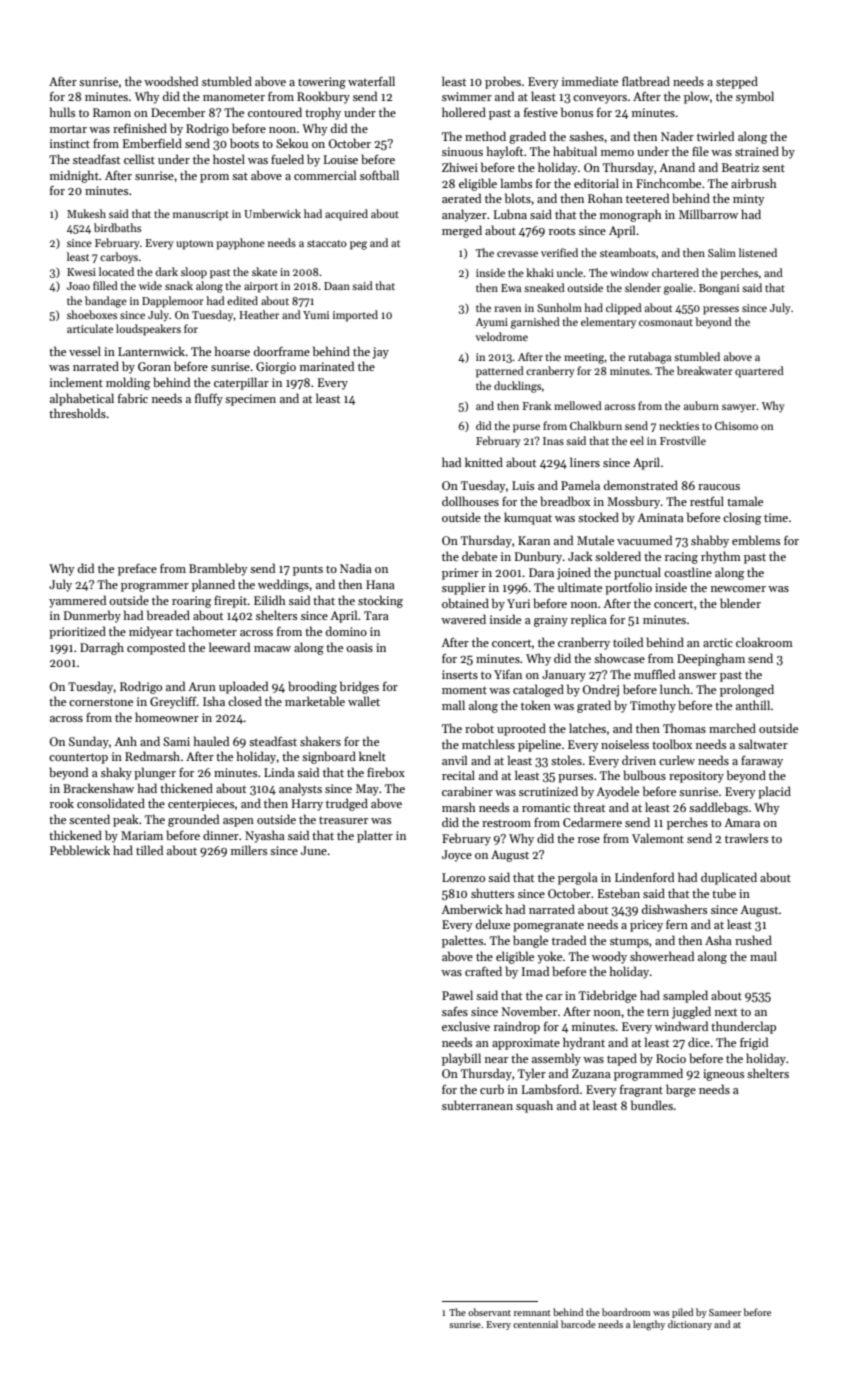 This page has height=1400, width=849. What do you see at coordinates (755, 97) in the page?
I see `symbol` at bounding box center [755, 97].
